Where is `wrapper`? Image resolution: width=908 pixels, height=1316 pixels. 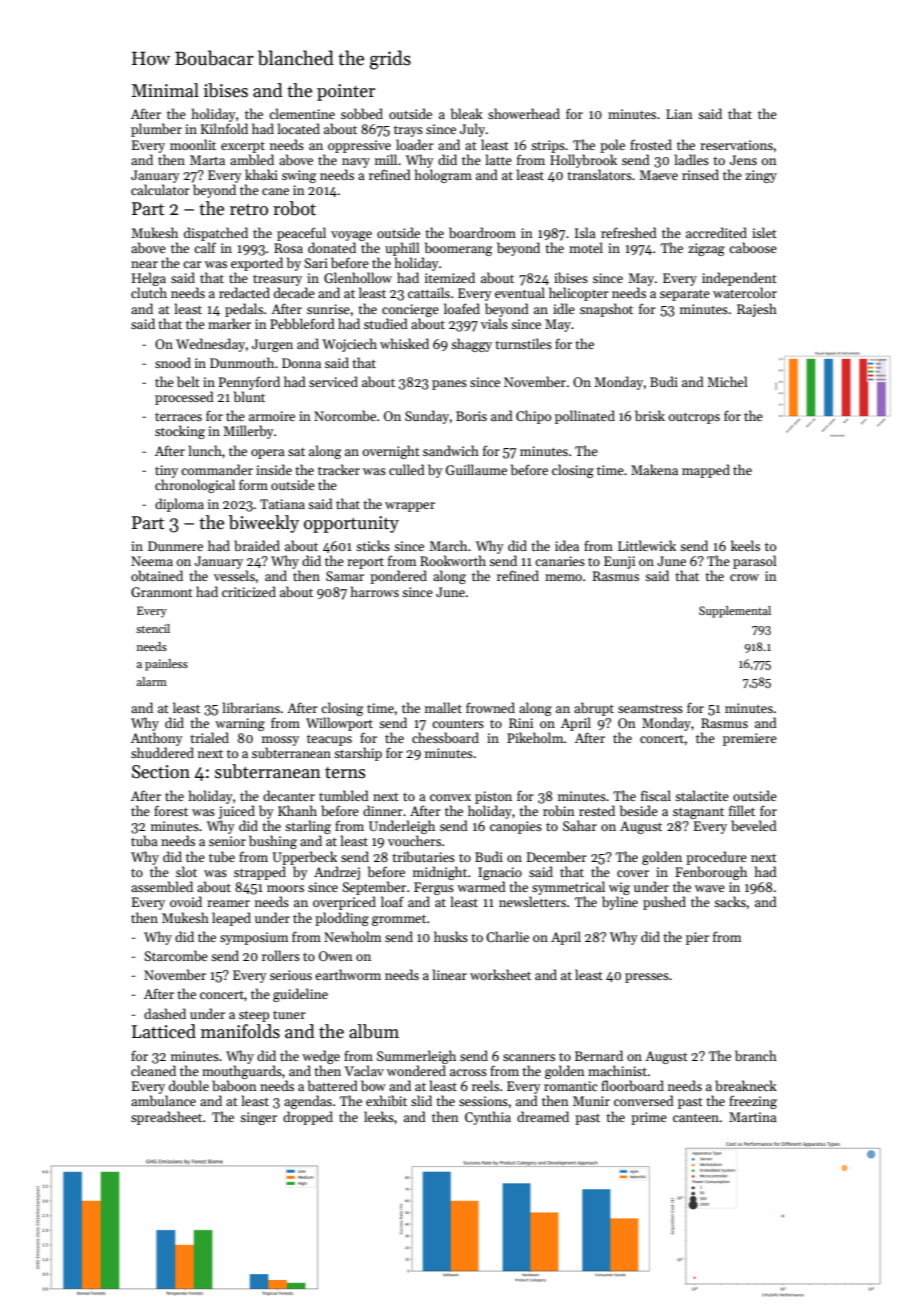 wrapper is located at coordinates (410, 507).
